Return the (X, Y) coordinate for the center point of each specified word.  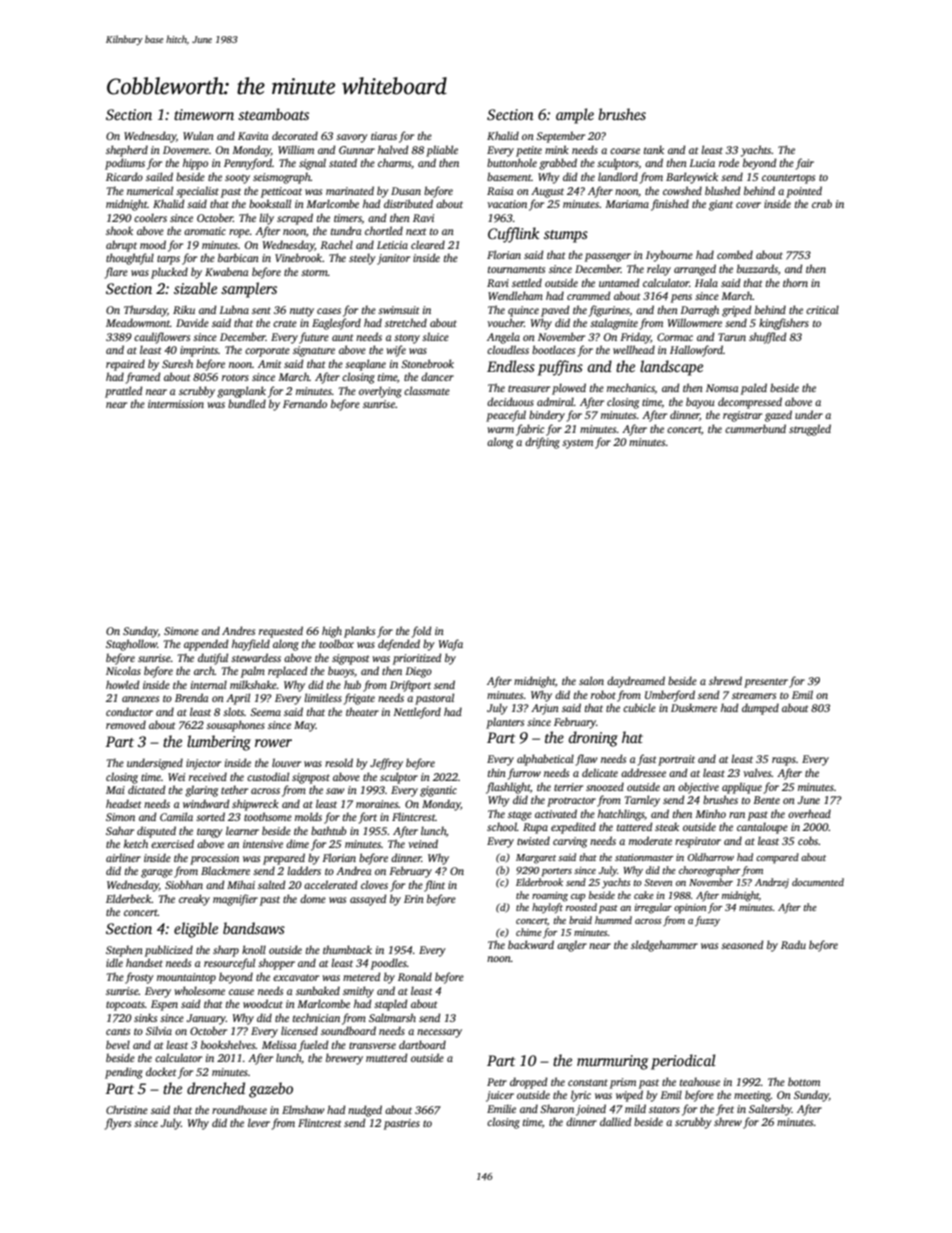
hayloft (547, 908)
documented (818, 882)
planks (359, 632)
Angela (503, 338)
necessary (439, 1033)
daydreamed (636, 682)
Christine (127, 1109)
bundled (247, 403)
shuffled (768, 338)
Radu (793, 944)
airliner (123, 857)
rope (239, 233)
